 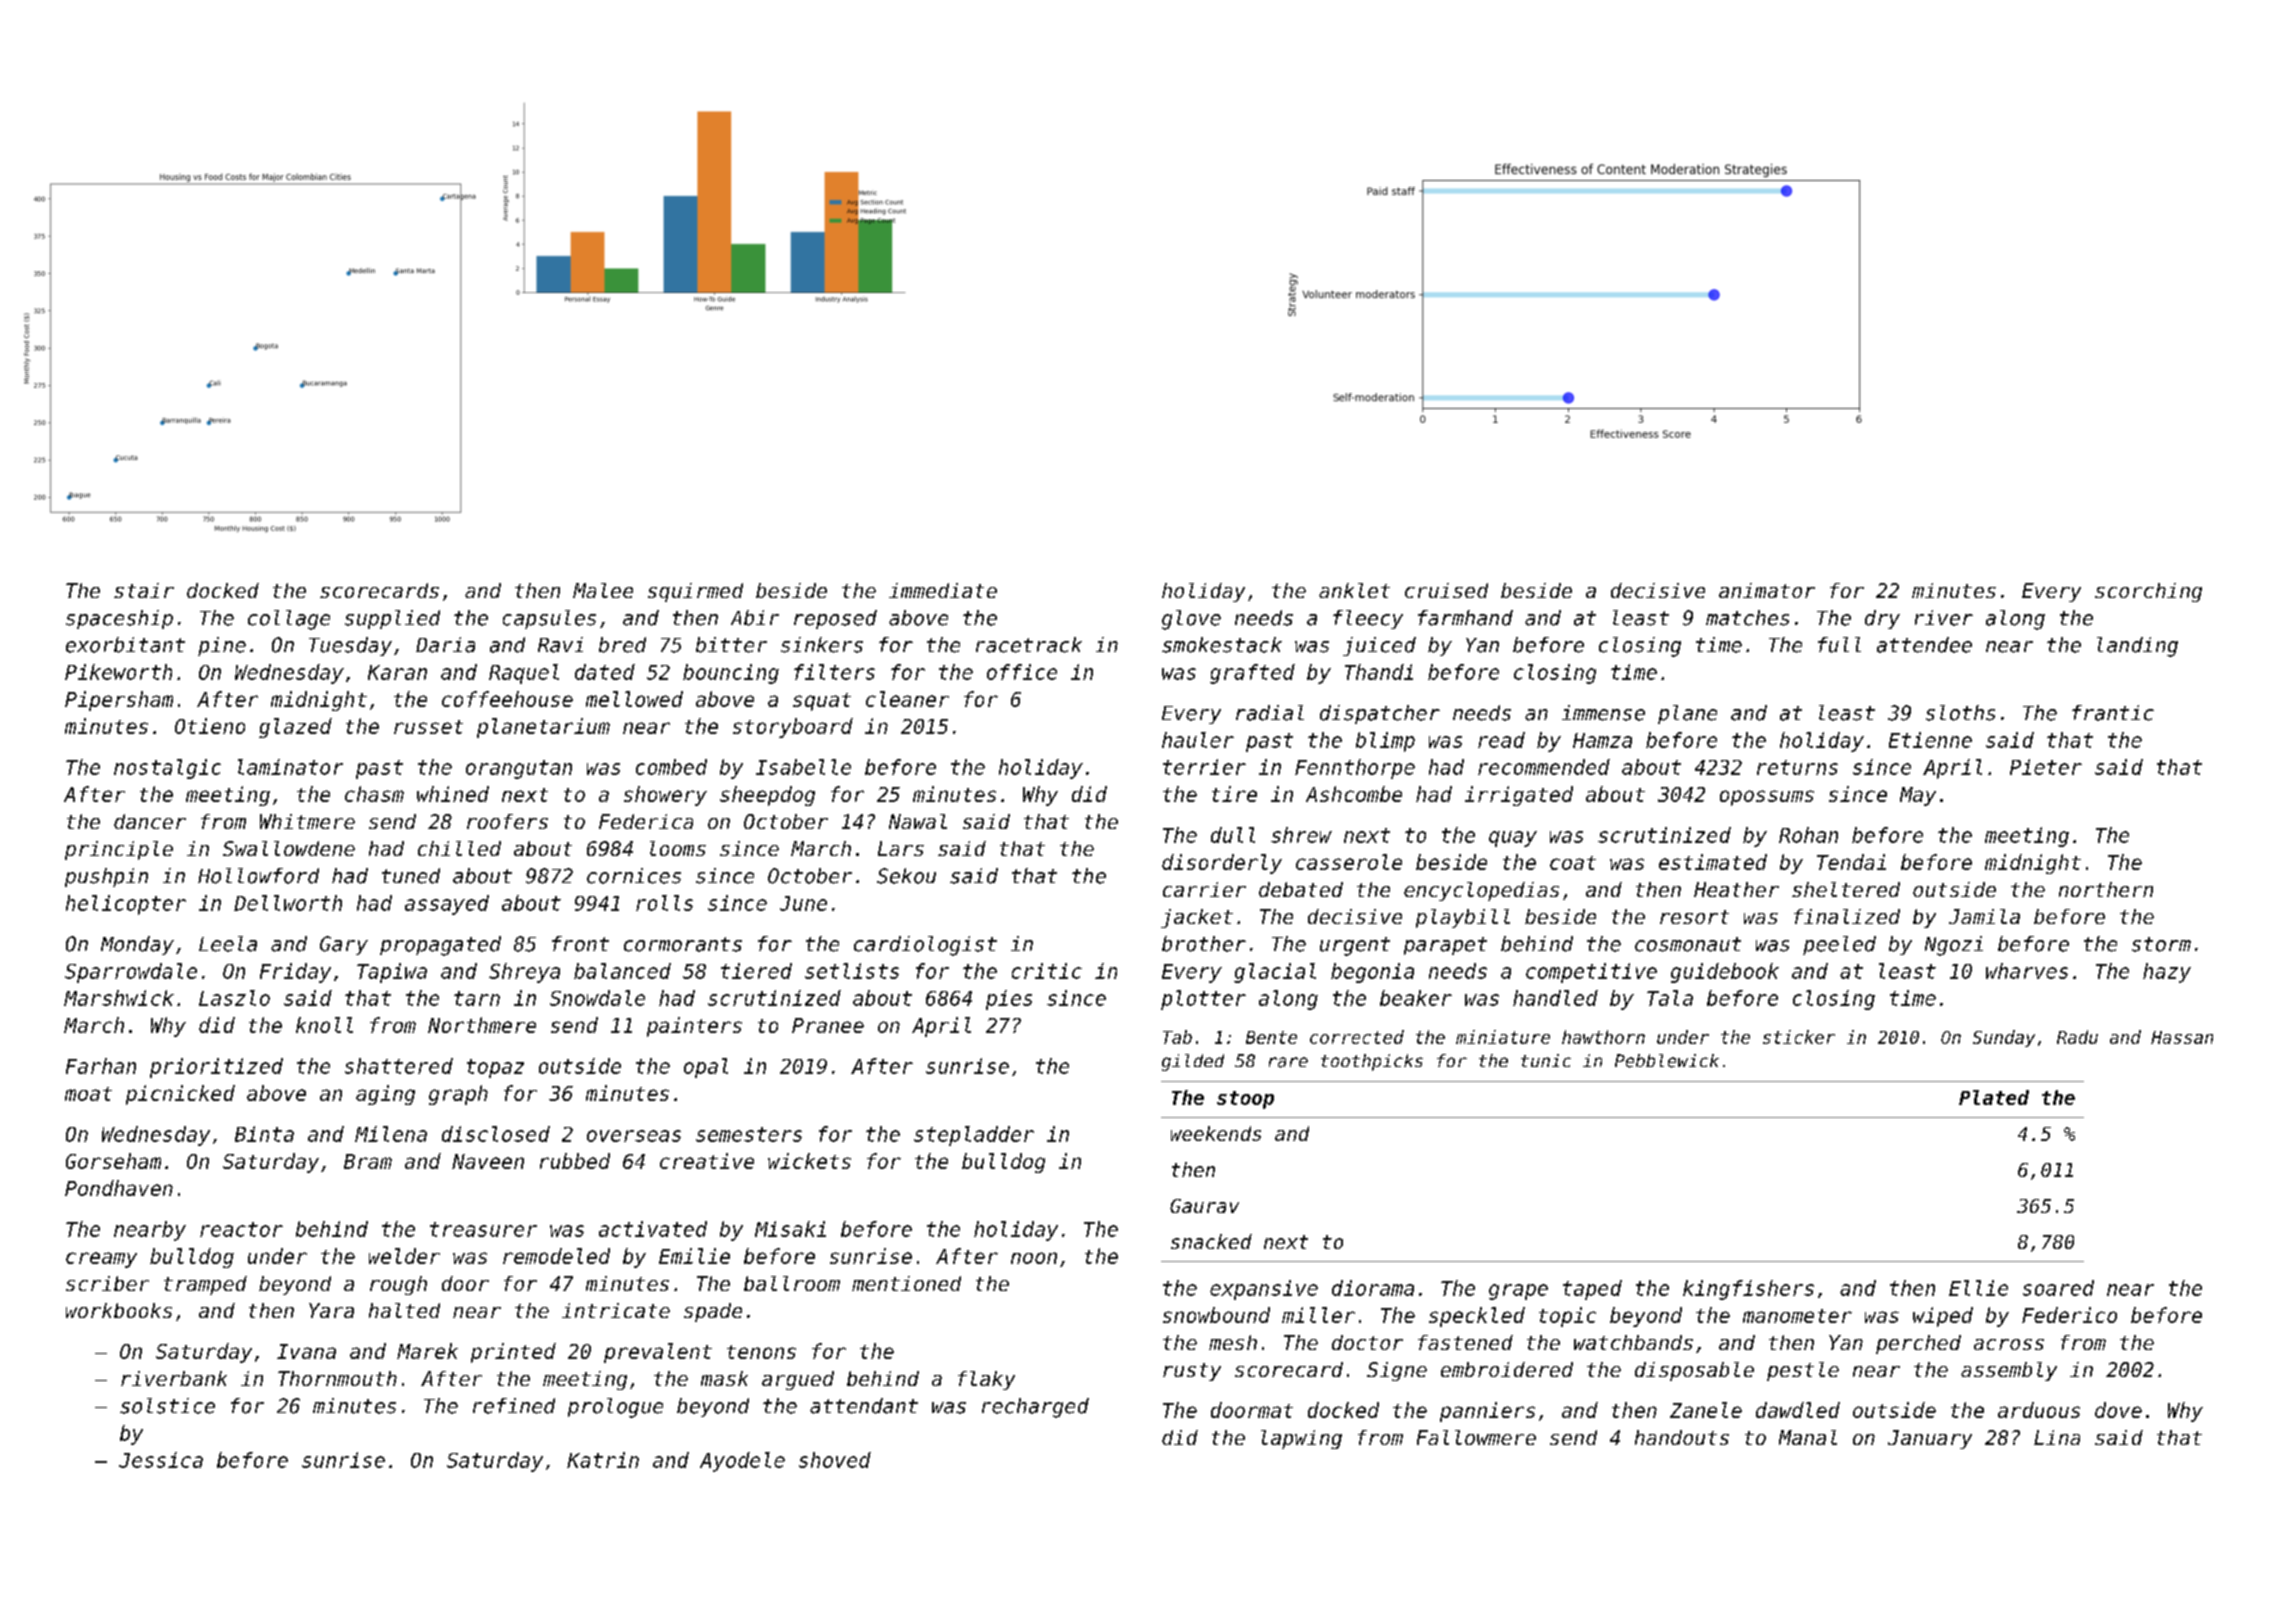 What do you see at coordinates (385, 1095) in the screenshot?
I see `aging` at bounding box center [385, 1095].
